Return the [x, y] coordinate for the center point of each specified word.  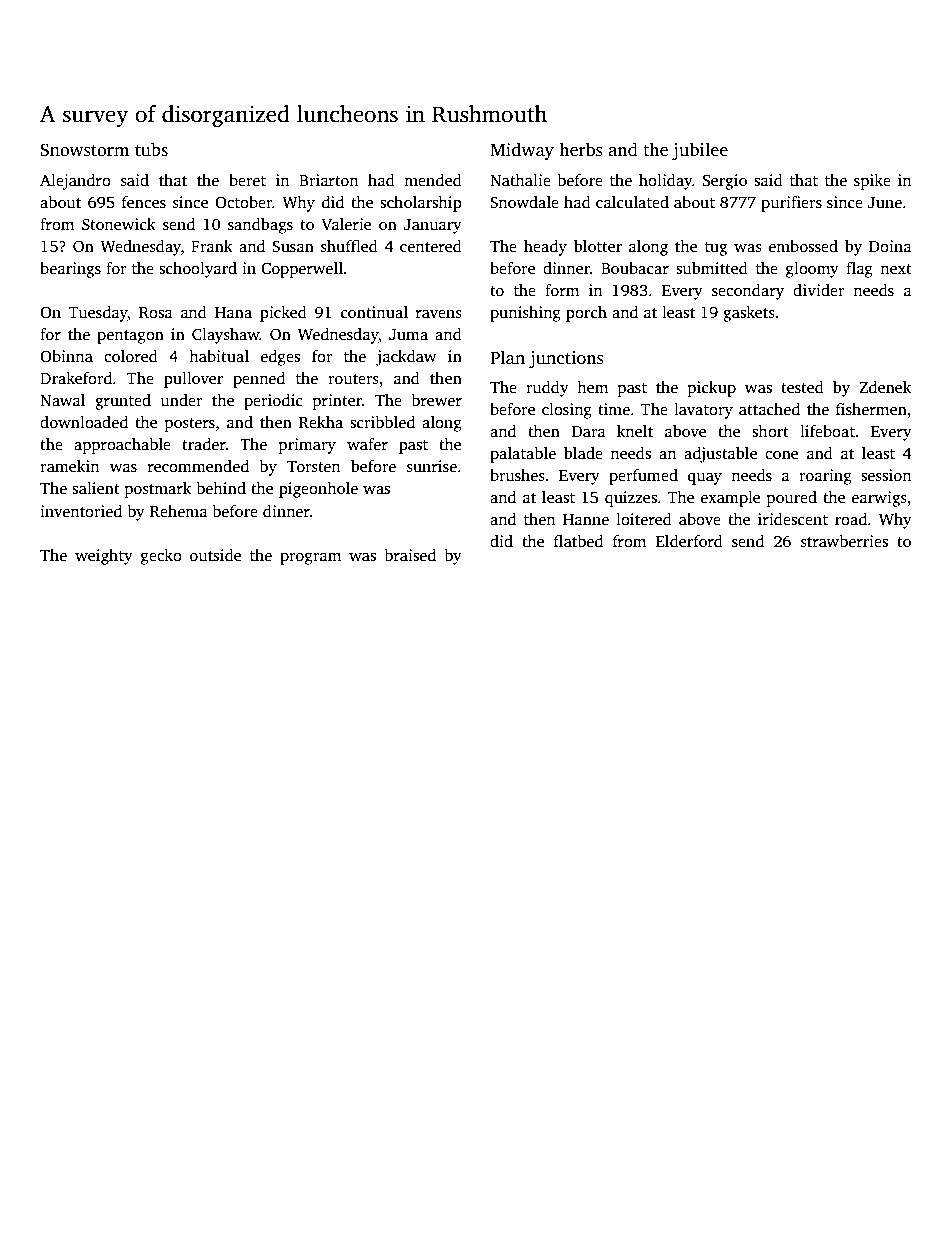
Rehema [179, 511]
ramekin [70, 466]
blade [583, 453]
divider [819, 290]
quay [705, 479]
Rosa [156, 313]
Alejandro [75, 182]
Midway [522, 151]
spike [872, 182]
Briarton [329, 180]
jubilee [700, 151]
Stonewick [119, 224]
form [562, 290]
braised [410, 555]
